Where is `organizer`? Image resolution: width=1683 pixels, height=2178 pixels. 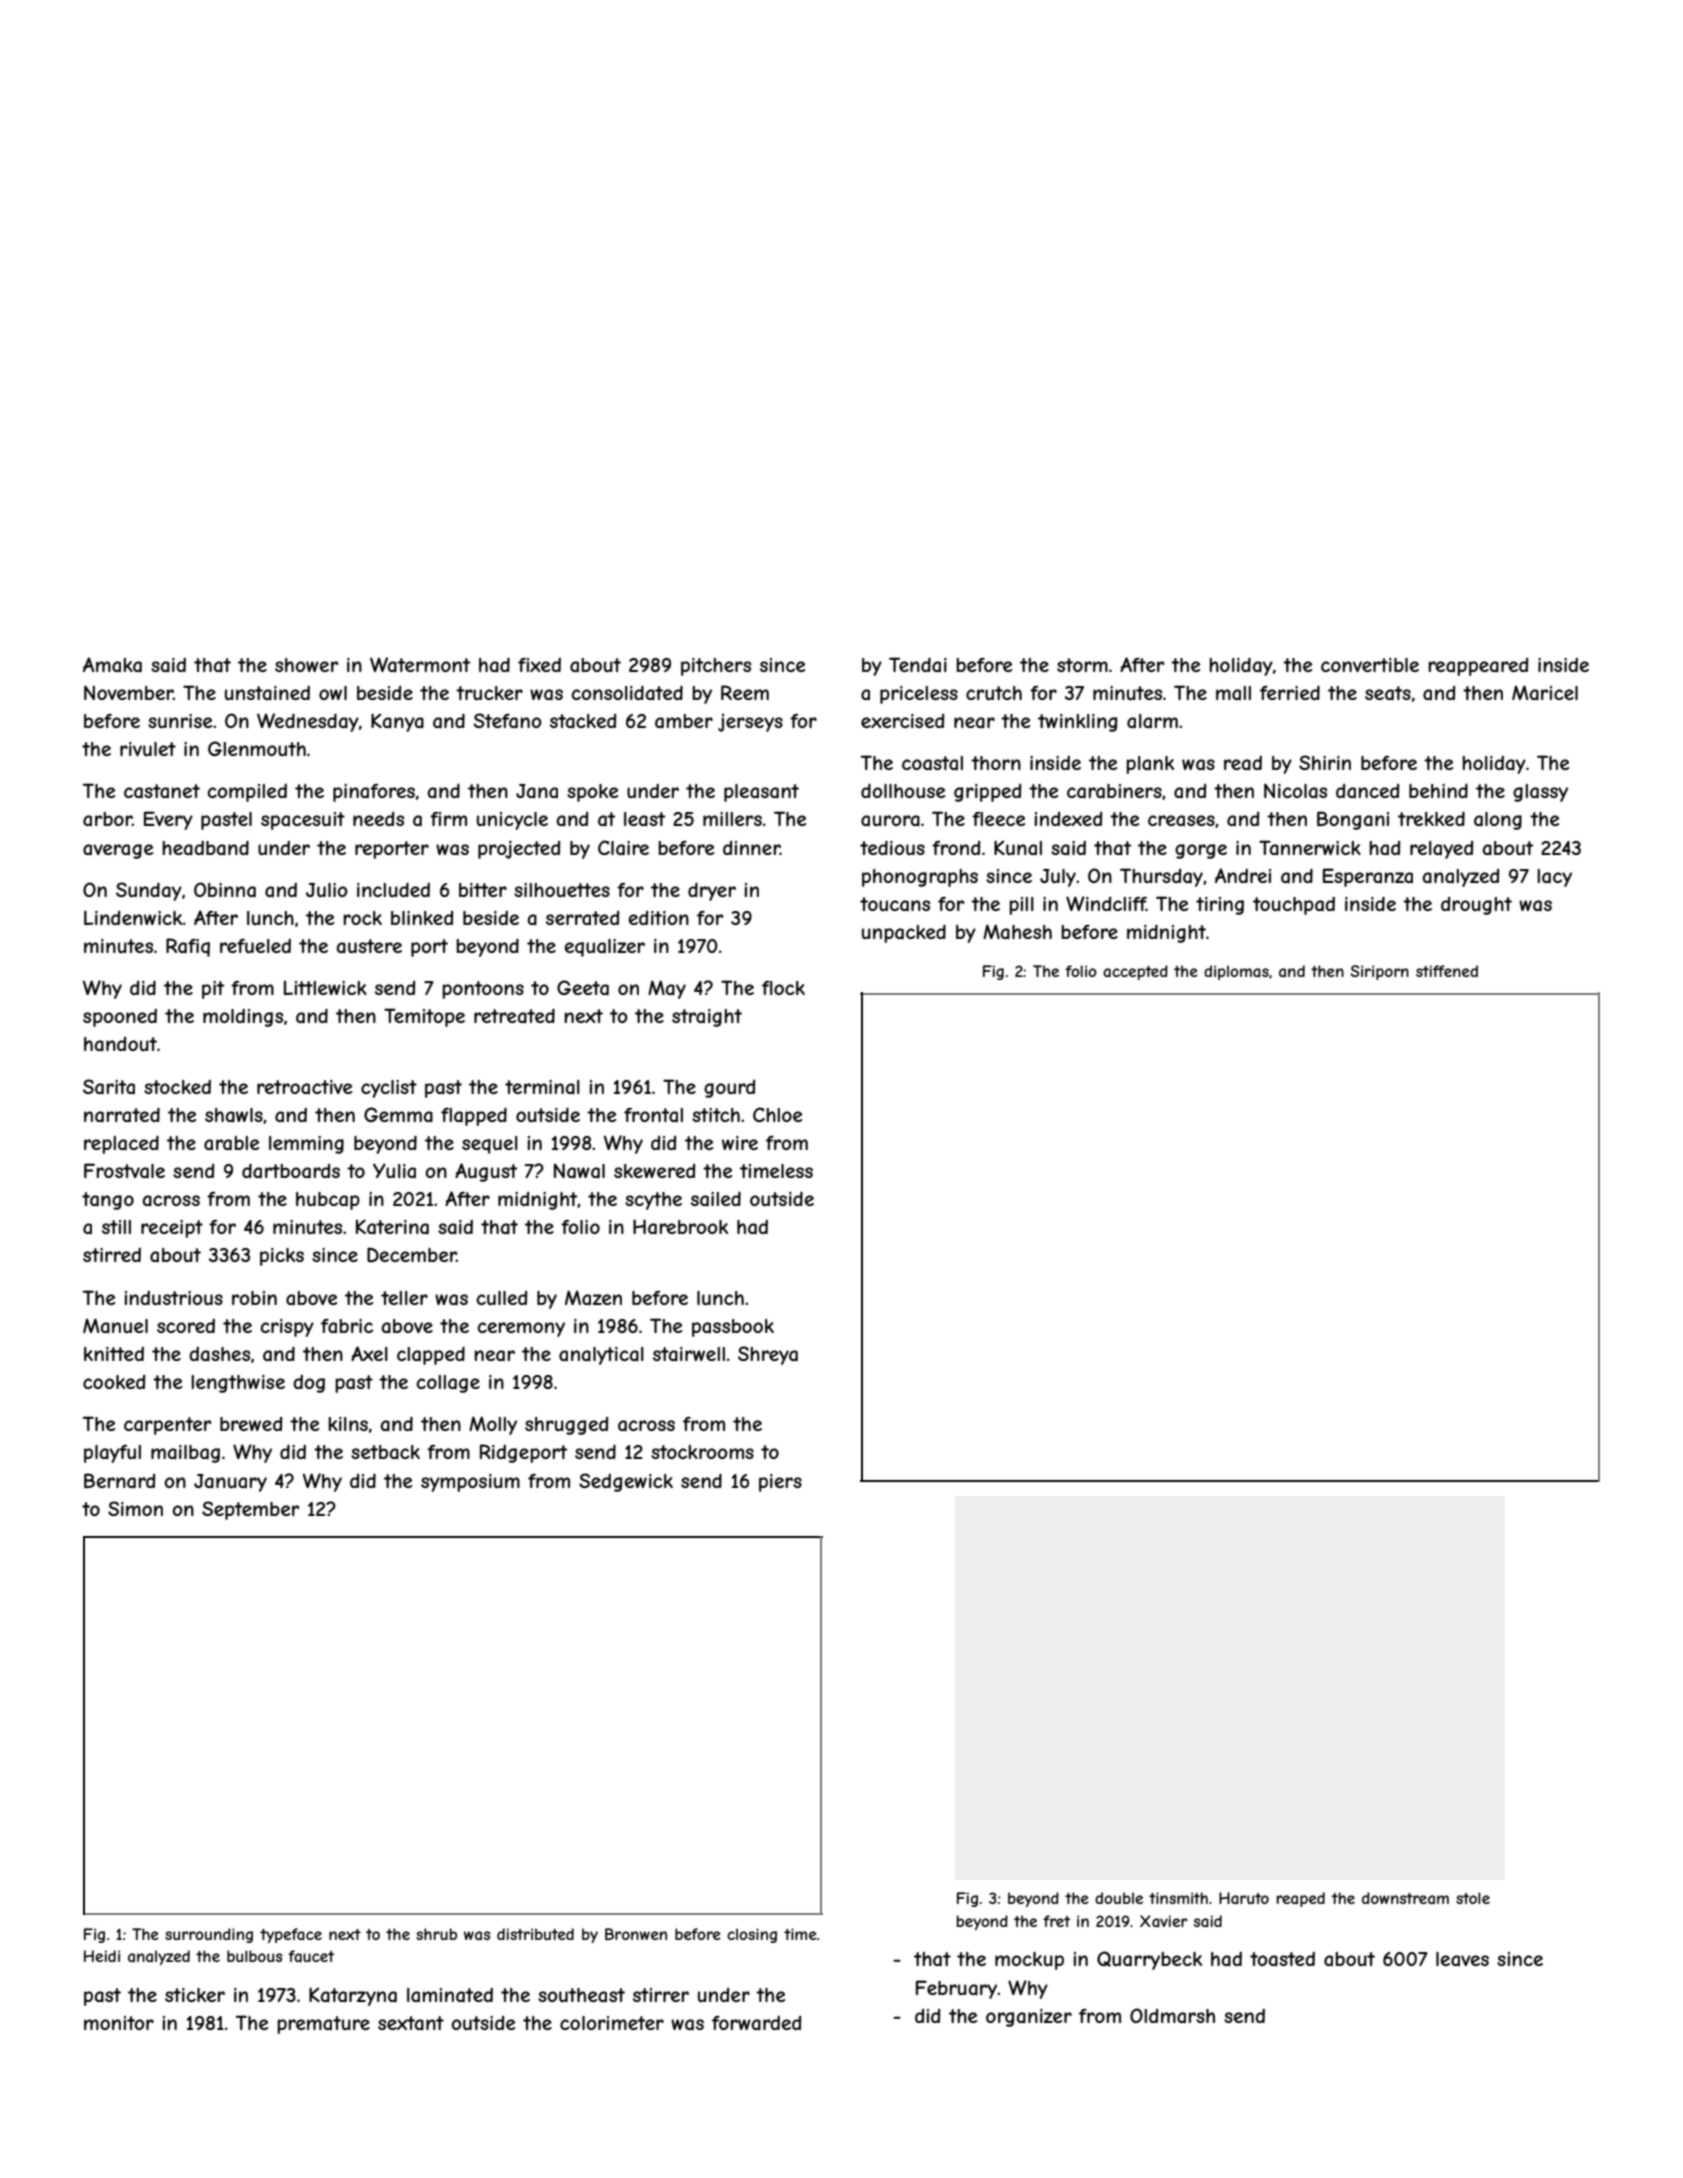 organizer is located at coordinates (1029, 2018).
